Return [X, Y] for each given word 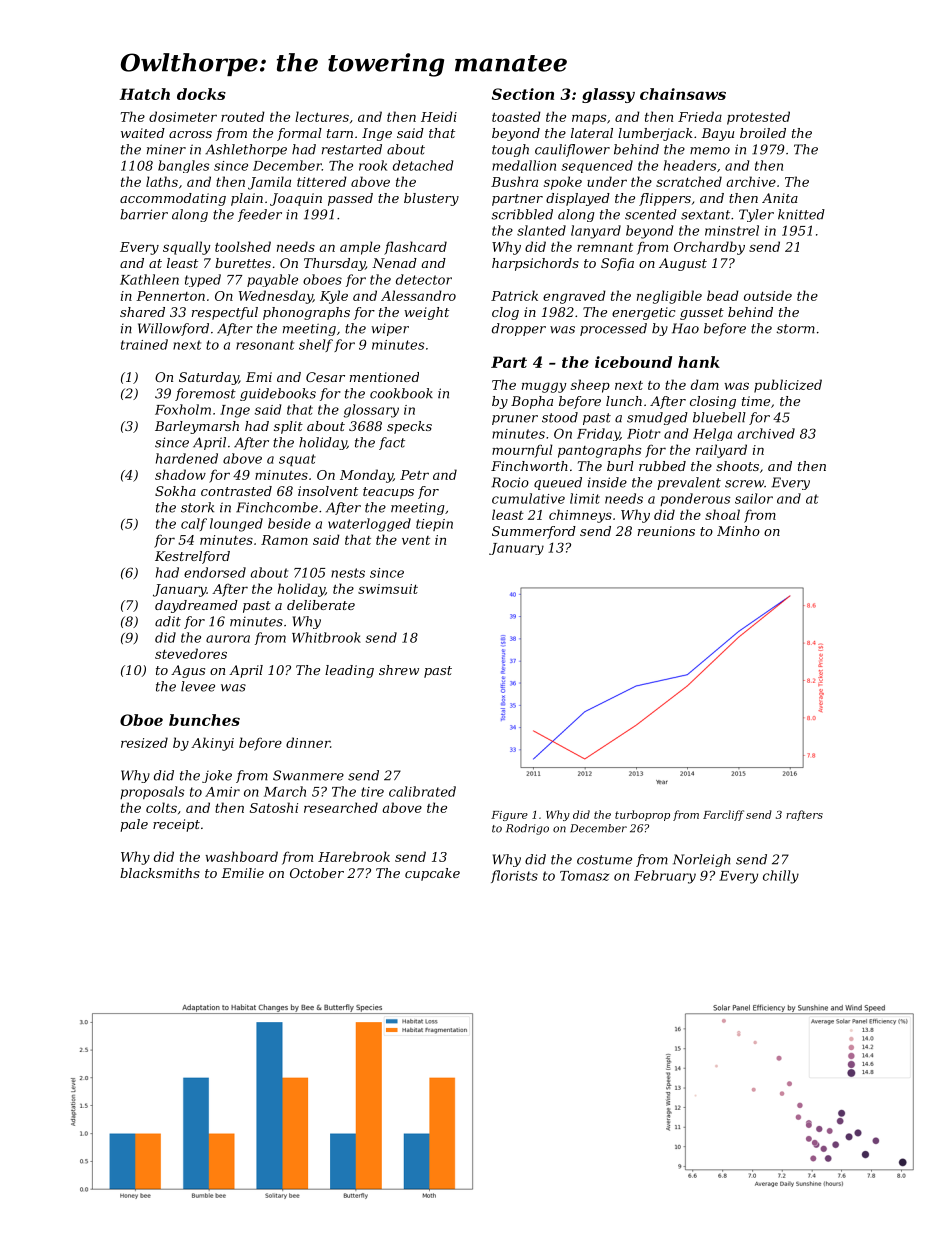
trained [144, 344]
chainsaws [683, 94]
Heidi [439, 116]
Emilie [242, 873]
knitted [801, 214]
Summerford [534, 532]
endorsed [215, 572]
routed [243, 116]
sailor [754, 498]
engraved [574, 297]
